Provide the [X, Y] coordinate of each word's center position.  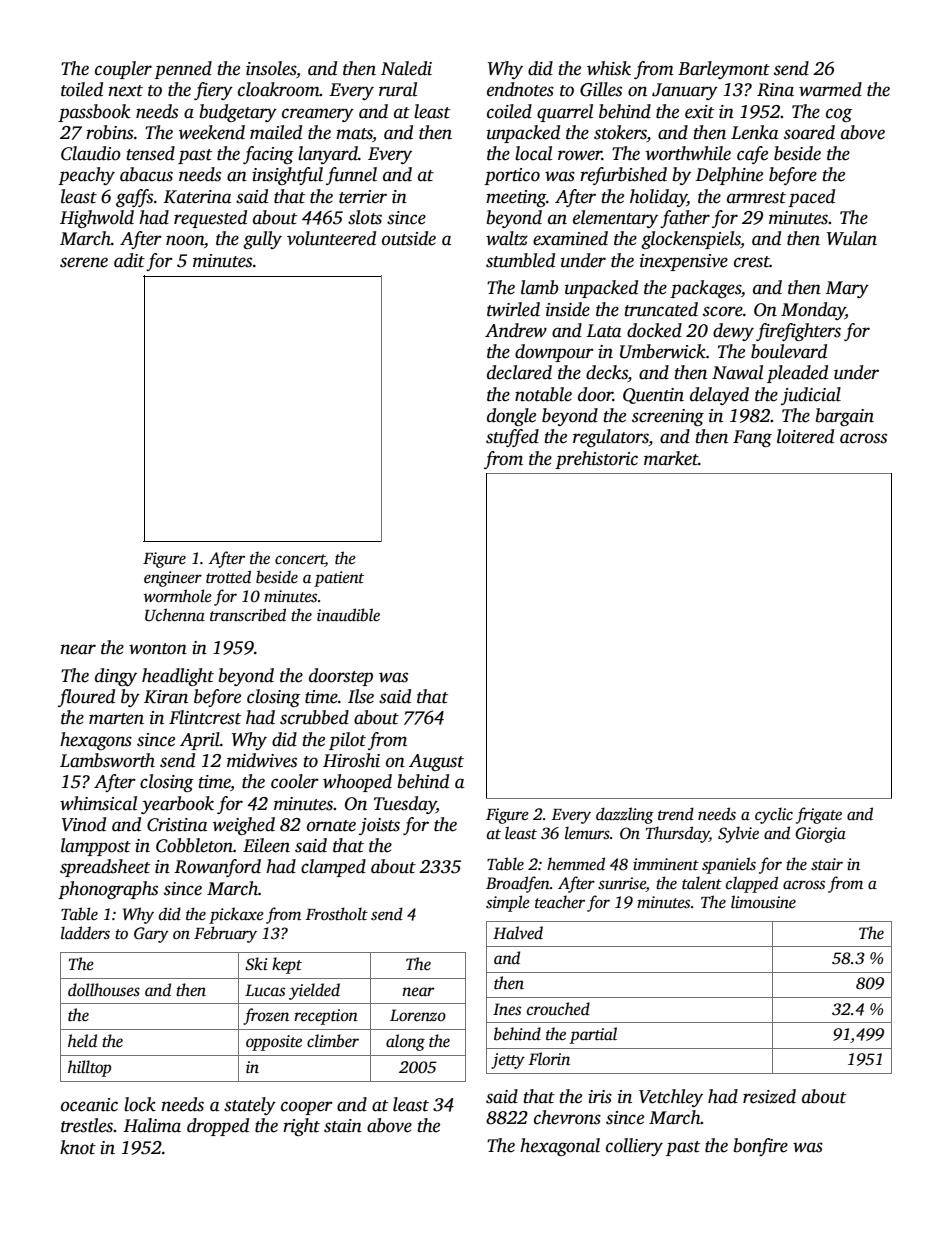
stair [827, 864]
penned [183, 70]
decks [607, 373]
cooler [295, 781]
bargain [845, 417]
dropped [218, 1127]
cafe [752, 155]
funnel [351, 176]
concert [300, 560]
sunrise [622, 884]
